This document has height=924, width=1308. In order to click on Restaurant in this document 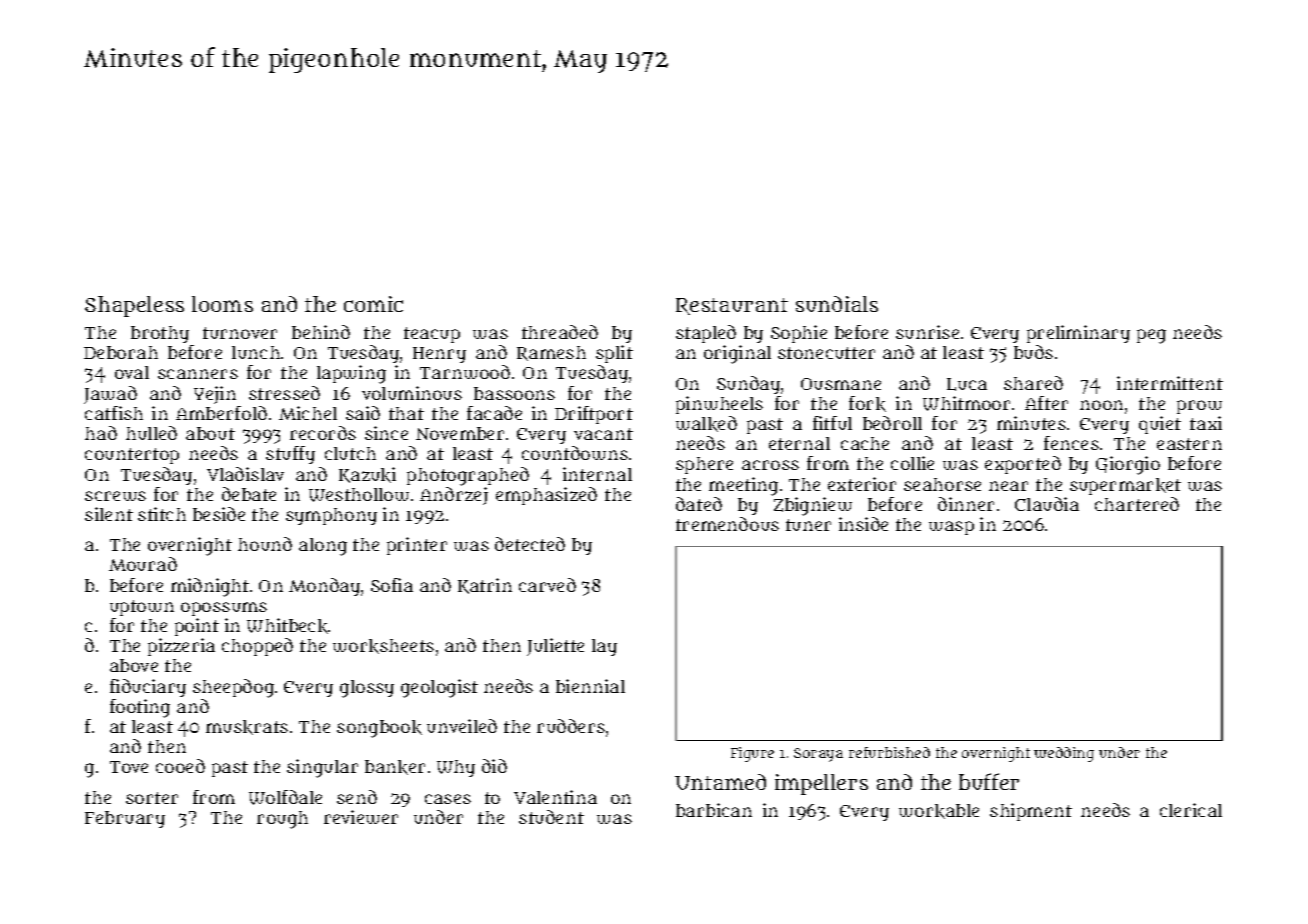, I will do `click(732, 306)`.
